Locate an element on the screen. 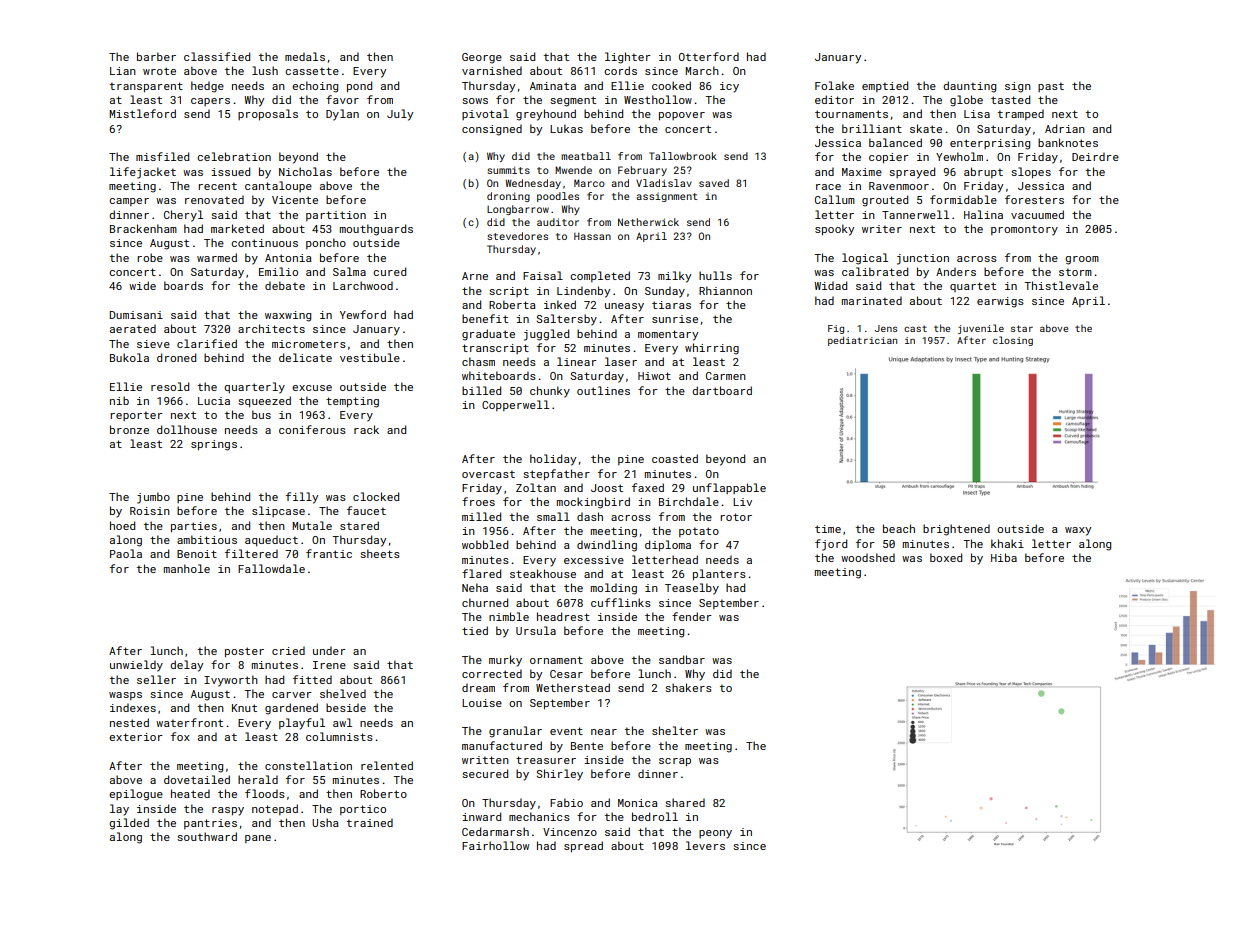 Image resolution: width=1233 pixels, height=952 pixels. delicate is located at coordinates (305, 357).
